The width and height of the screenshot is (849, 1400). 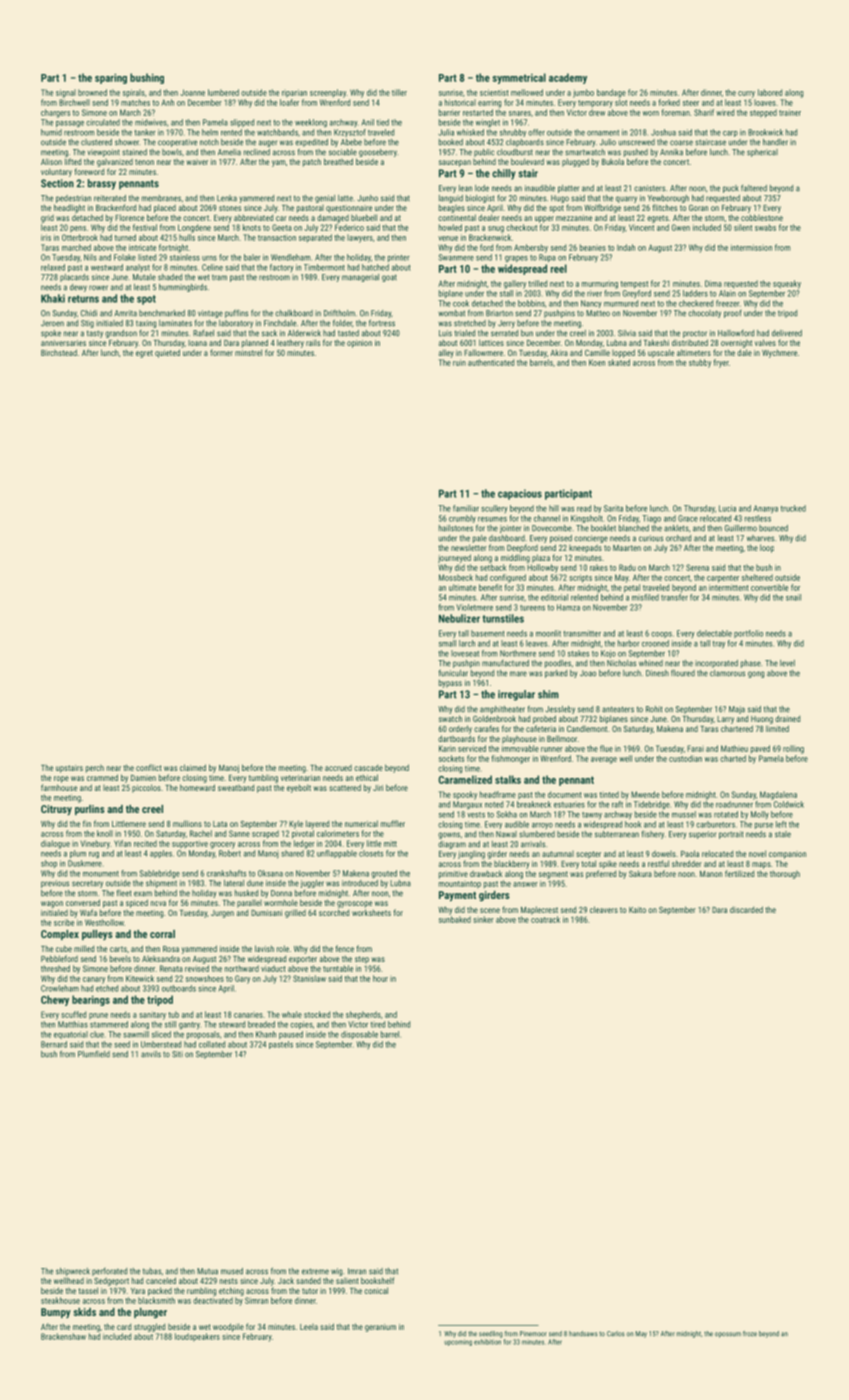 What do you see at coordinates (785, 874) in the screenshot?
I see `thorough` at bounding box center [785, 874].
